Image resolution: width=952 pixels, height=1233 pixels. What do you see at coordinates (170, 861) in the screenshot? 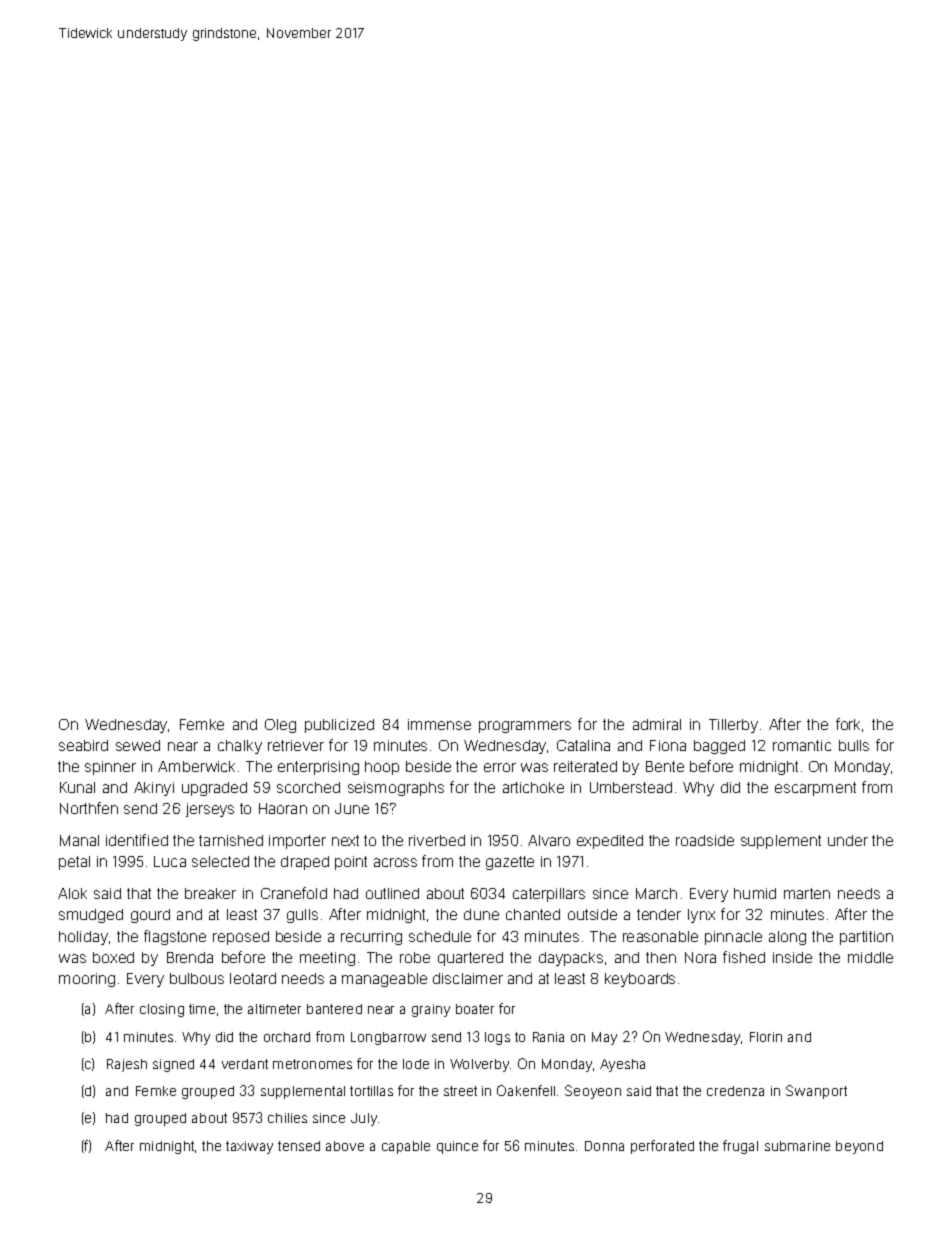
I see `Luca` at bounding box center [170, 861].
